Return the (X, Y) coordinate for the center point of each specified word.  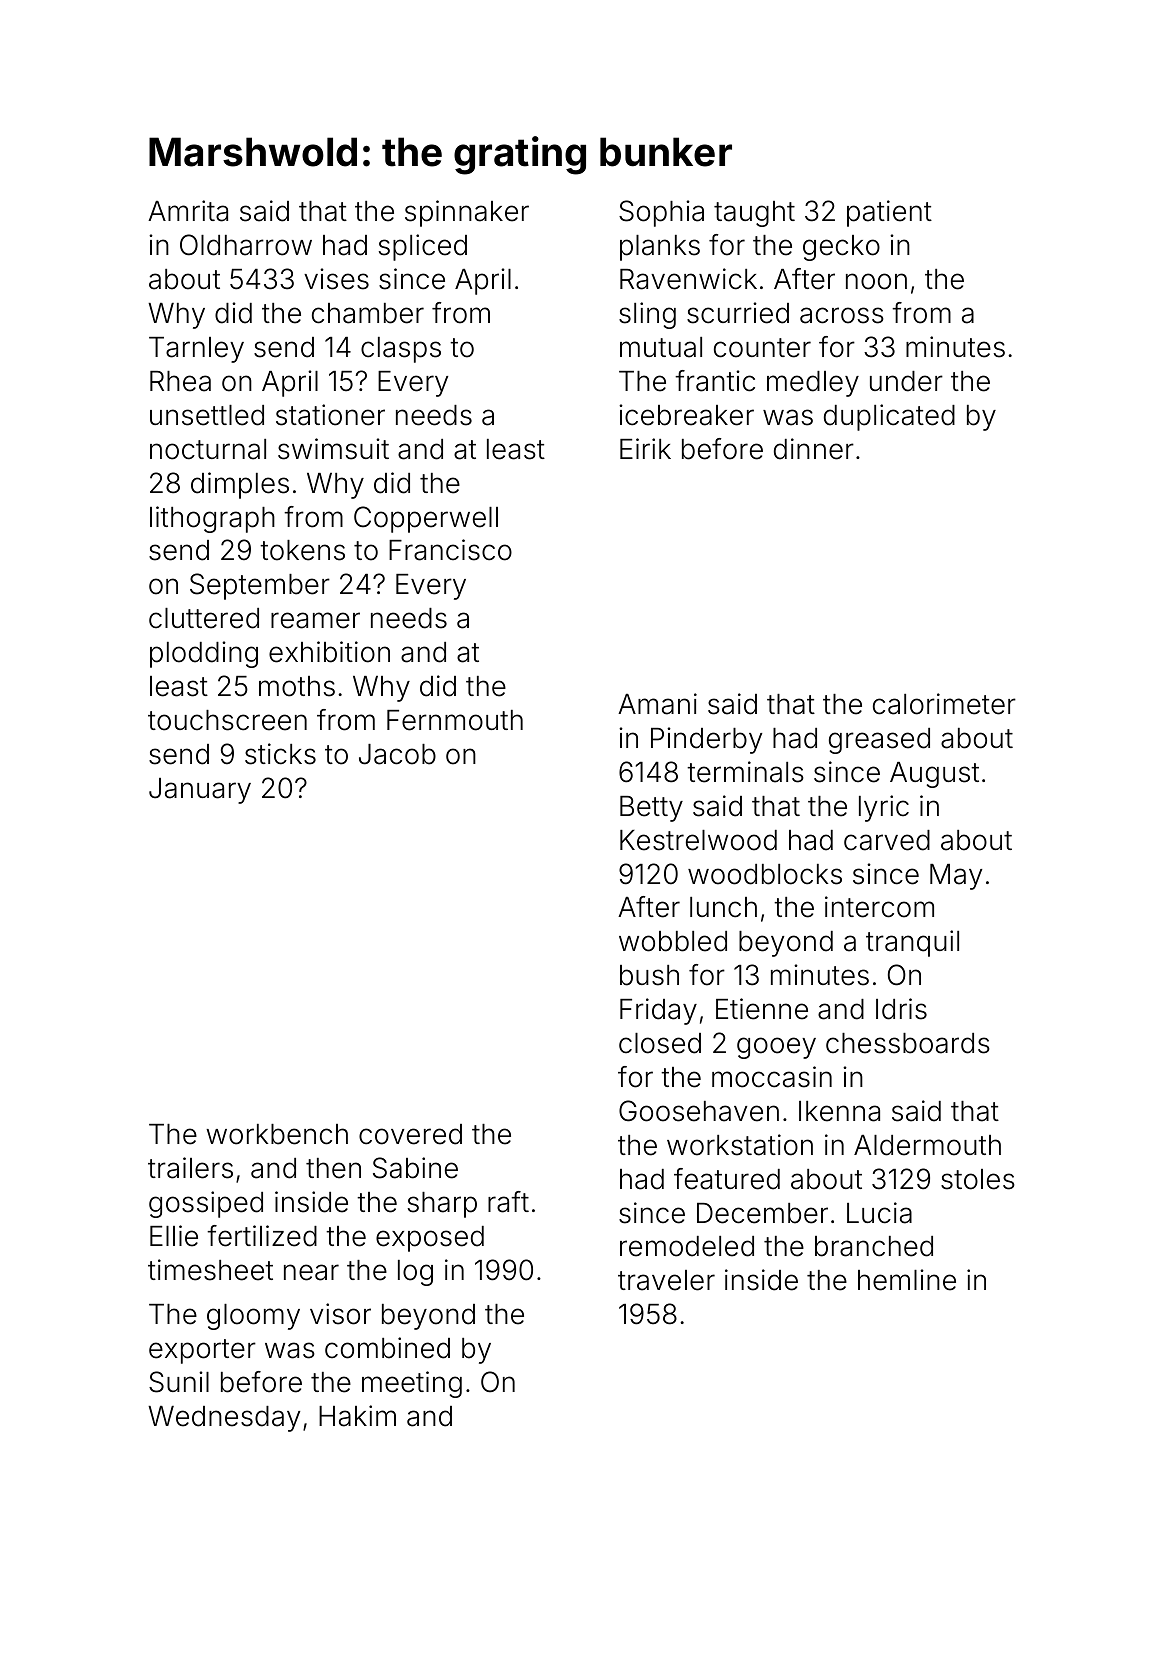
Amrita (188, 211)
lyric (884, 808)
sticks (280, 754)
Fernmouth (455, 720)
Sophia (661, 213)
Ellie (174, 1236)
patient (889, 213)
